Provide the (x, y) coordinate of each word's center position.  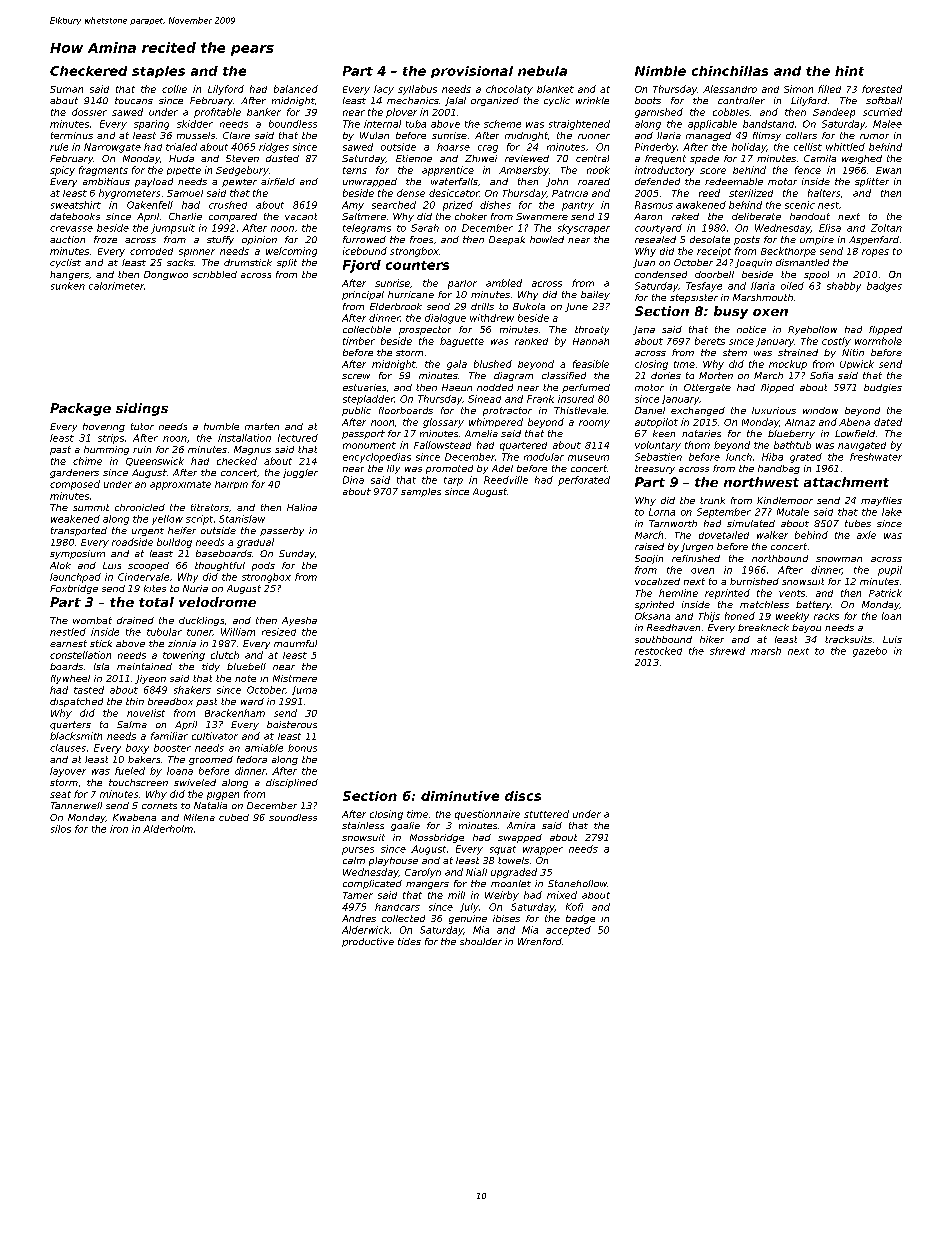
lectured (298, 438)
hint (849, 71)
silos (61, 829)
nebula (542, 71)
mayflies (881, 501)
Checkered (88, 71)
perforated (584, 481)
